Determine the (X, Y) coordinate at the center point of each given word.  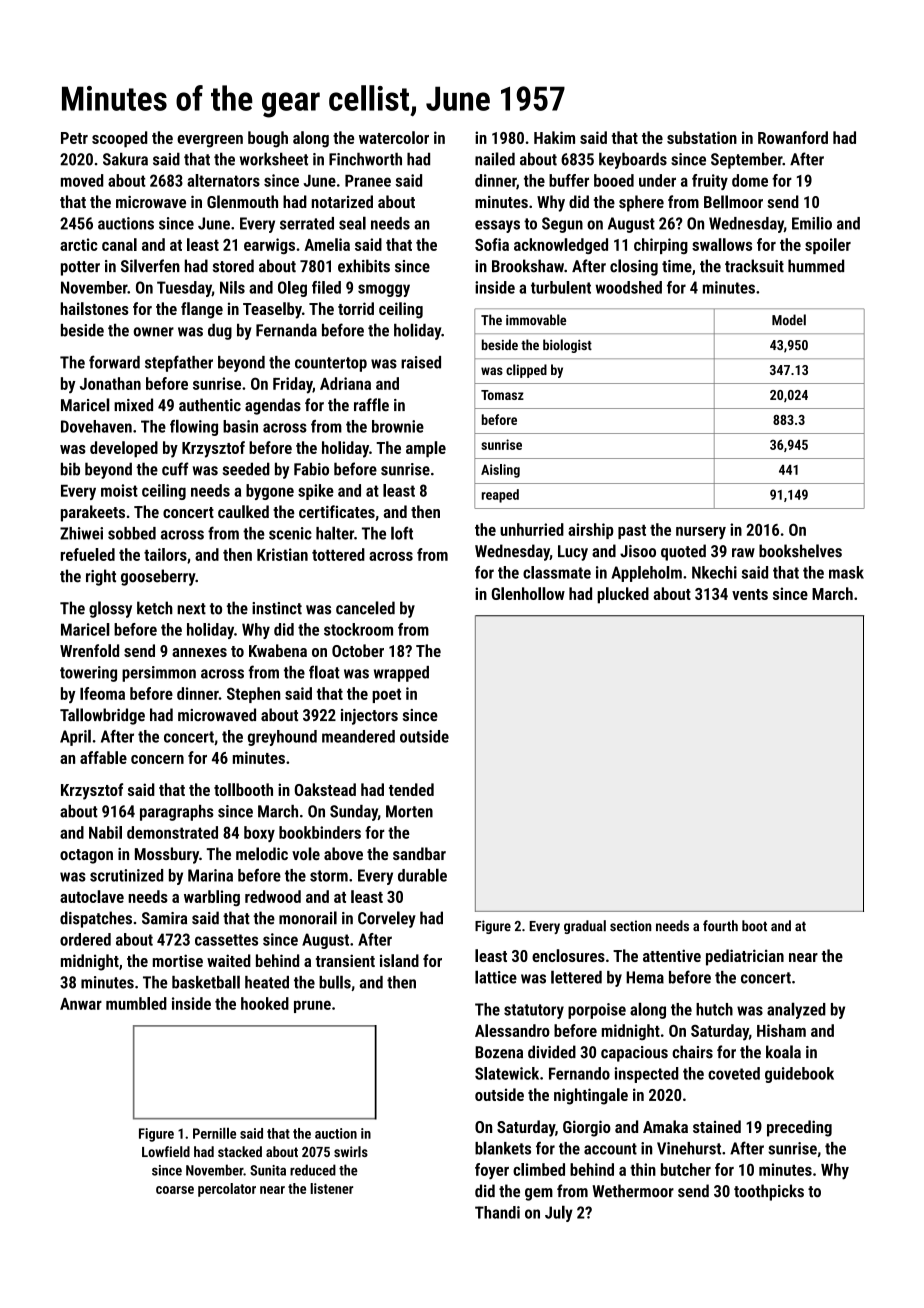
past (632, 532)
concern (157, 759)
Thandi (497, 1212)
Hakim (554, 137)
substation (702, 137)
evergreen (210, 141)
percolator (227, 1190)
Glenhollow (528, 593)
